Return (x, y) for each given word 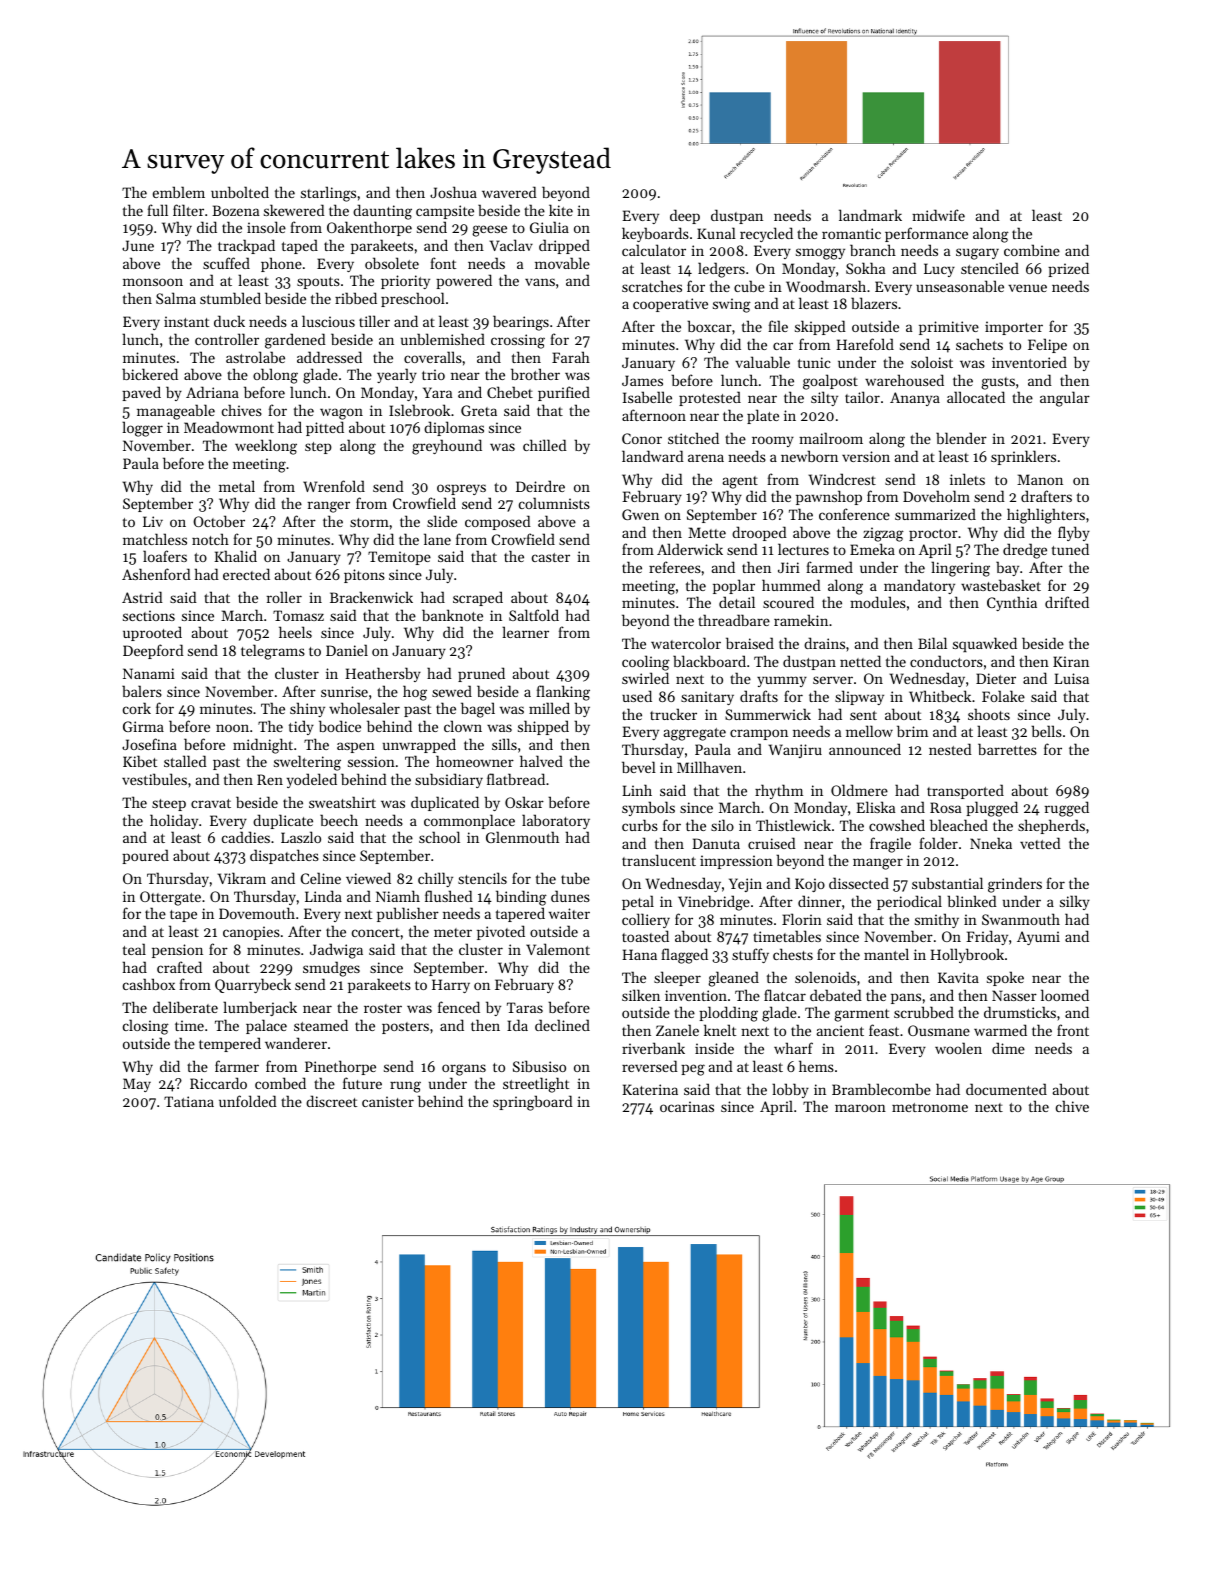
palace (266, 1026)
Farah (571, 357)
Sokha (865, 268)
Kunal (716, 233)
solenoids (825, 977)
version (866, 456)
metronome (930, 1107)
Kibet (140, 761)
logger (142, 429)
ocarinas (687, 1106)
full (157, 210)
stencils (482, 878)
